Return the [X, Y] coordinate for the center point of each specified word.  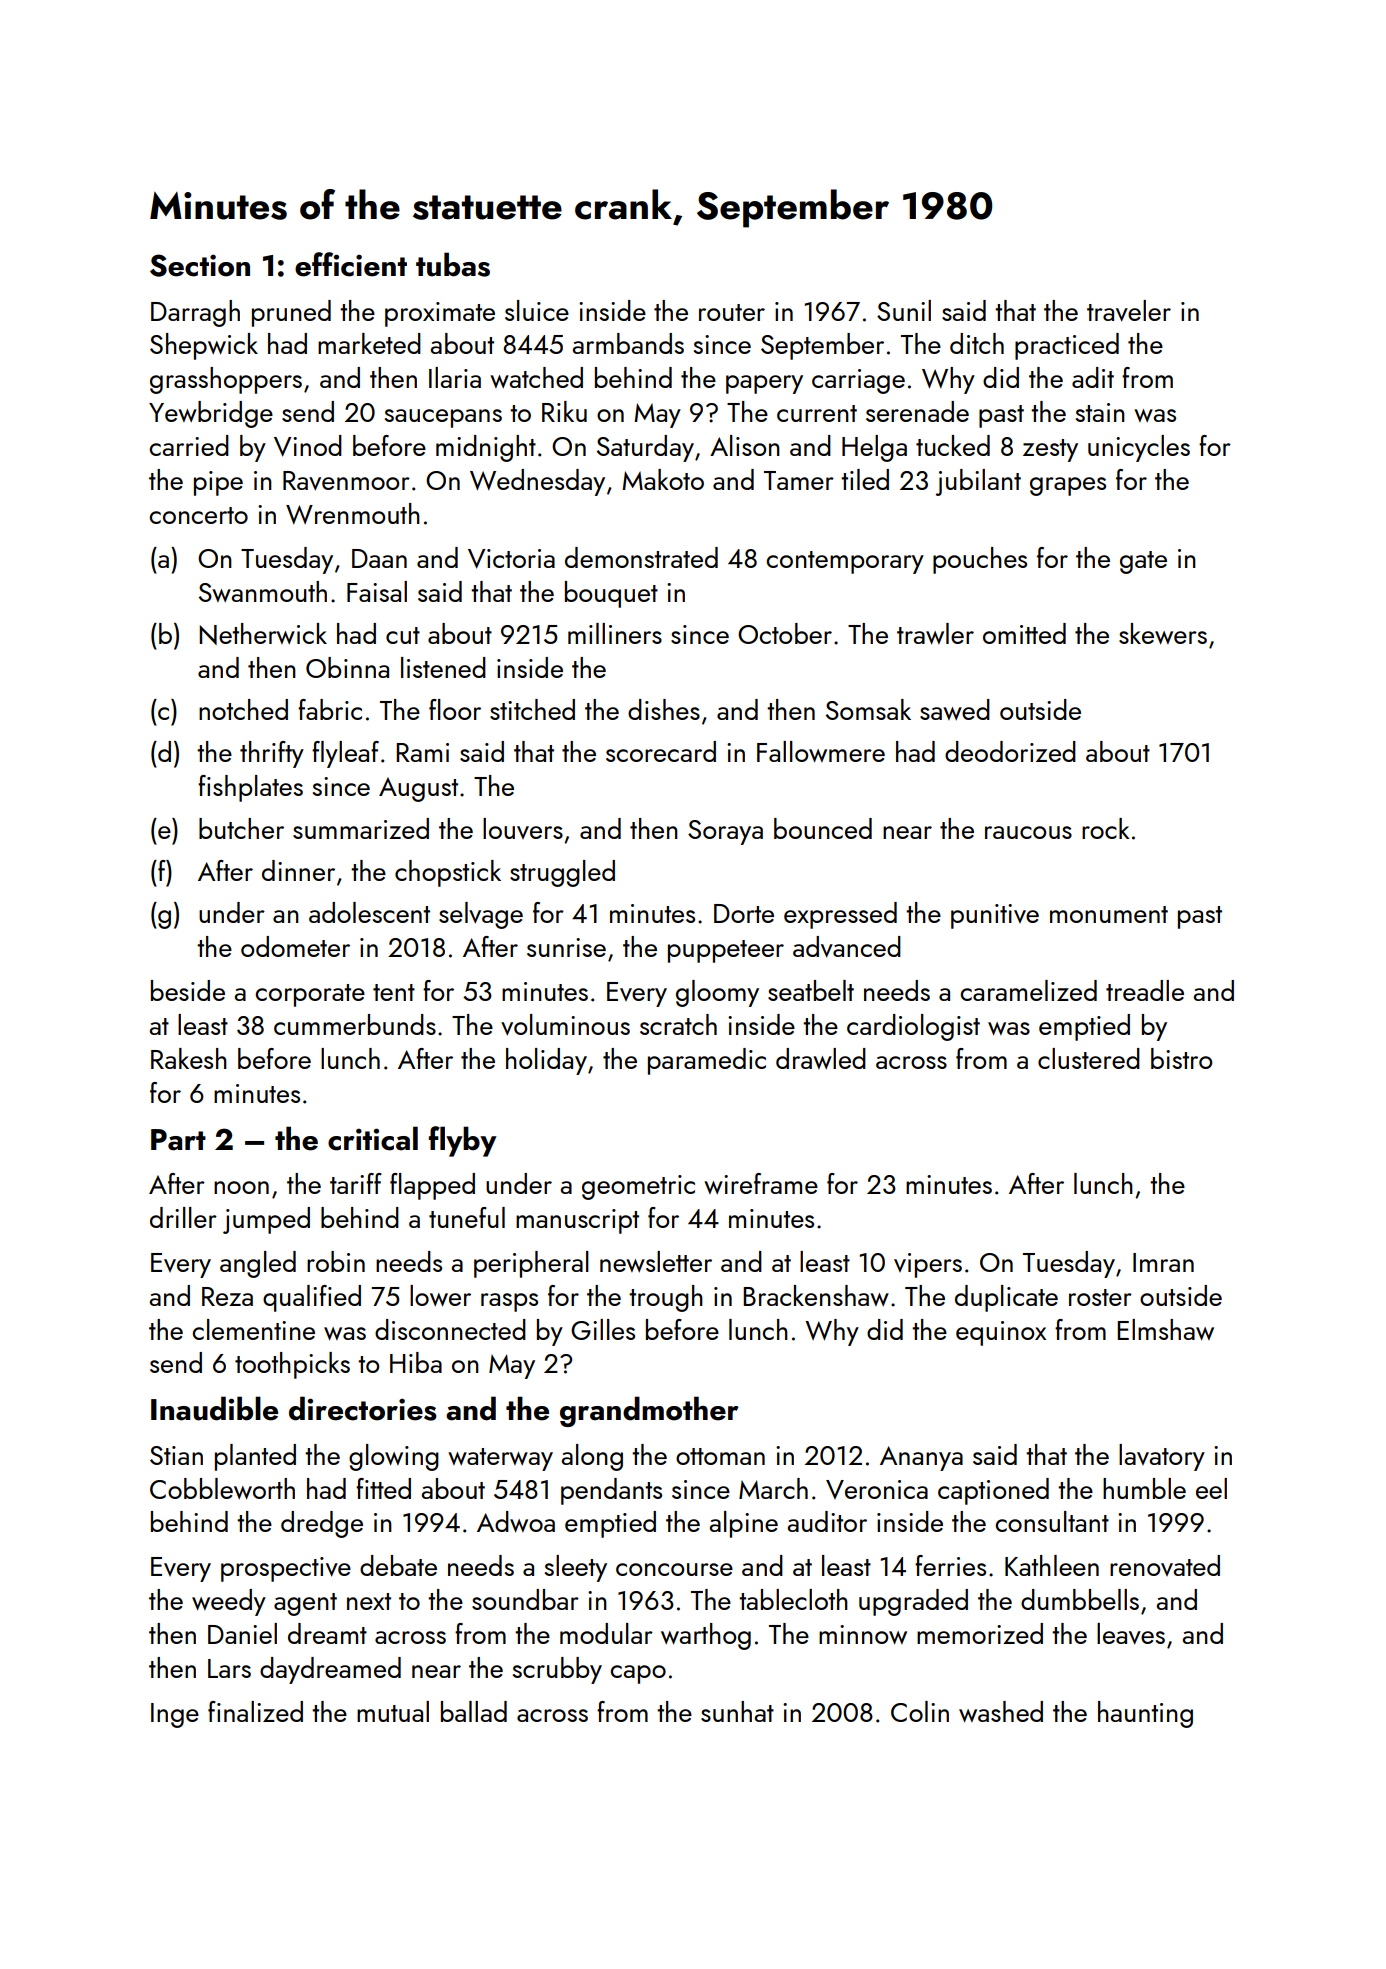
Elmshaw [1165, 1330]
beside [188, 990]
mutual [393, 1711]
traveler [1129, 311]
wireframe [761, 1183]
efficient [351, 264]
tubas [453, 264]
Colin [920, 1711]
